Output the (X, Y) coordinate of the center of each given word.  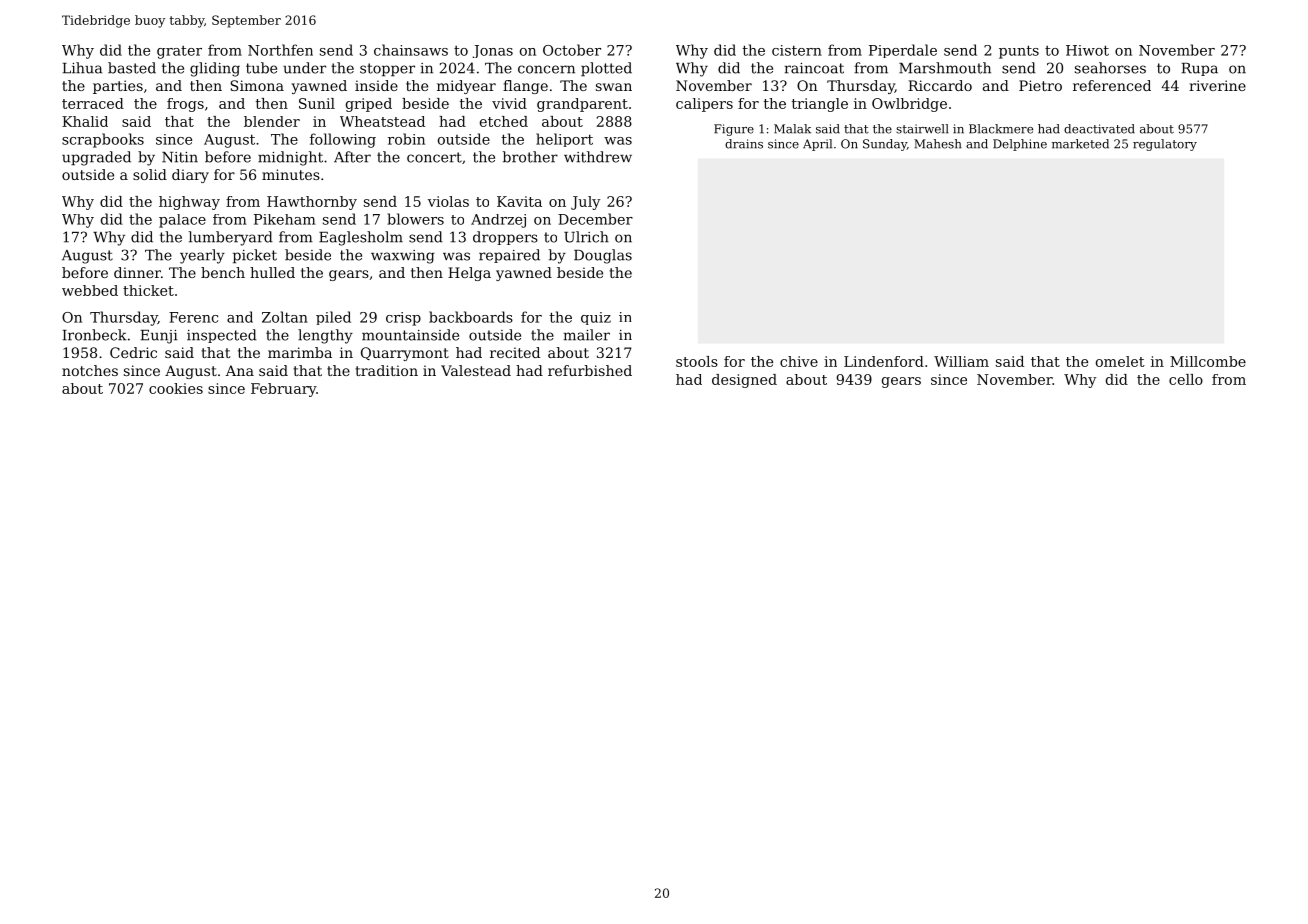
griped (369, 105)
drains (744, 144)
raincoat (814, 68)
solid (150, 174)
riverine (1217, 85)
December (595, 219)
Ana (240, 370)
